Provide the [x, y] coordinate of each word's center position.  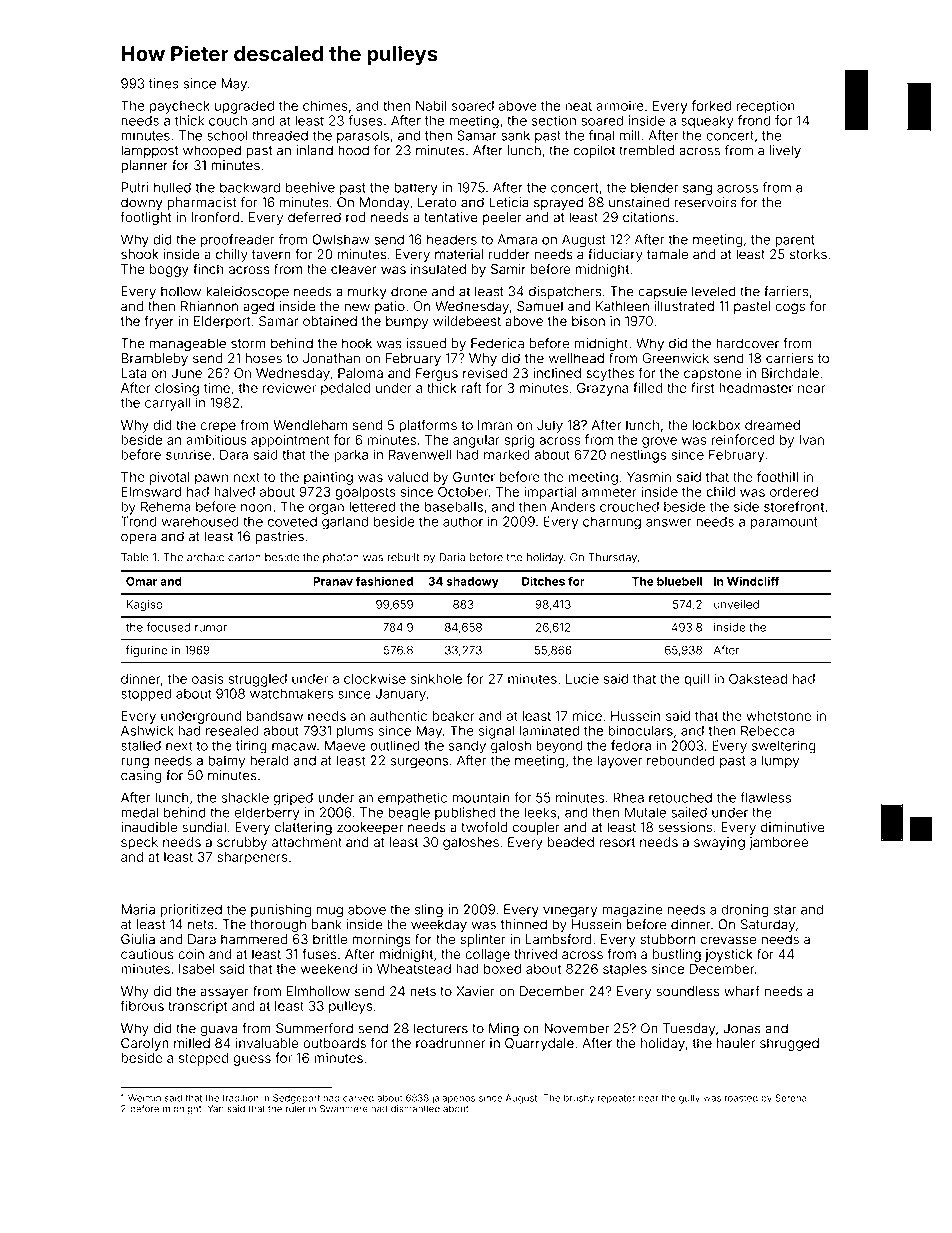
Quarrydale [539, 1044]
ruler [296, 1109]
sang [697, 190]
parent [795, 241]
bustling [677, 955]
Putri [135, 187]
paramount [784, 523]
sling [429, 911]
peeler [502, 218]
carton [244, 558]
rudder [509, 254]
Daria [452, 557]
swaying [719, 843]
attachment [307, 842]
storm [248, 344]
